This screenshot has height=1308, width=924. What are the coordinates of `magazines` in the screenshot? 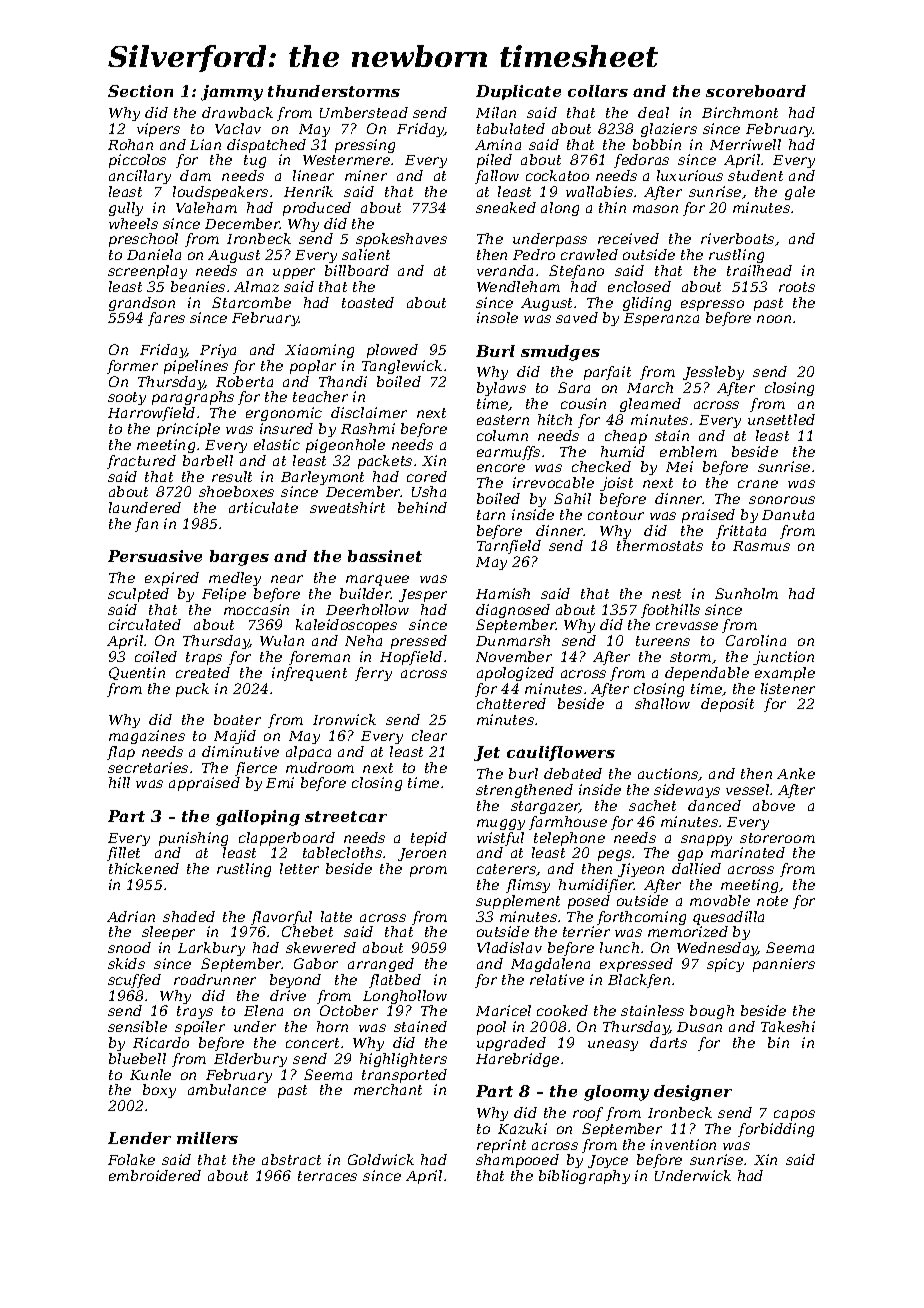 It's located at (147, 737).
